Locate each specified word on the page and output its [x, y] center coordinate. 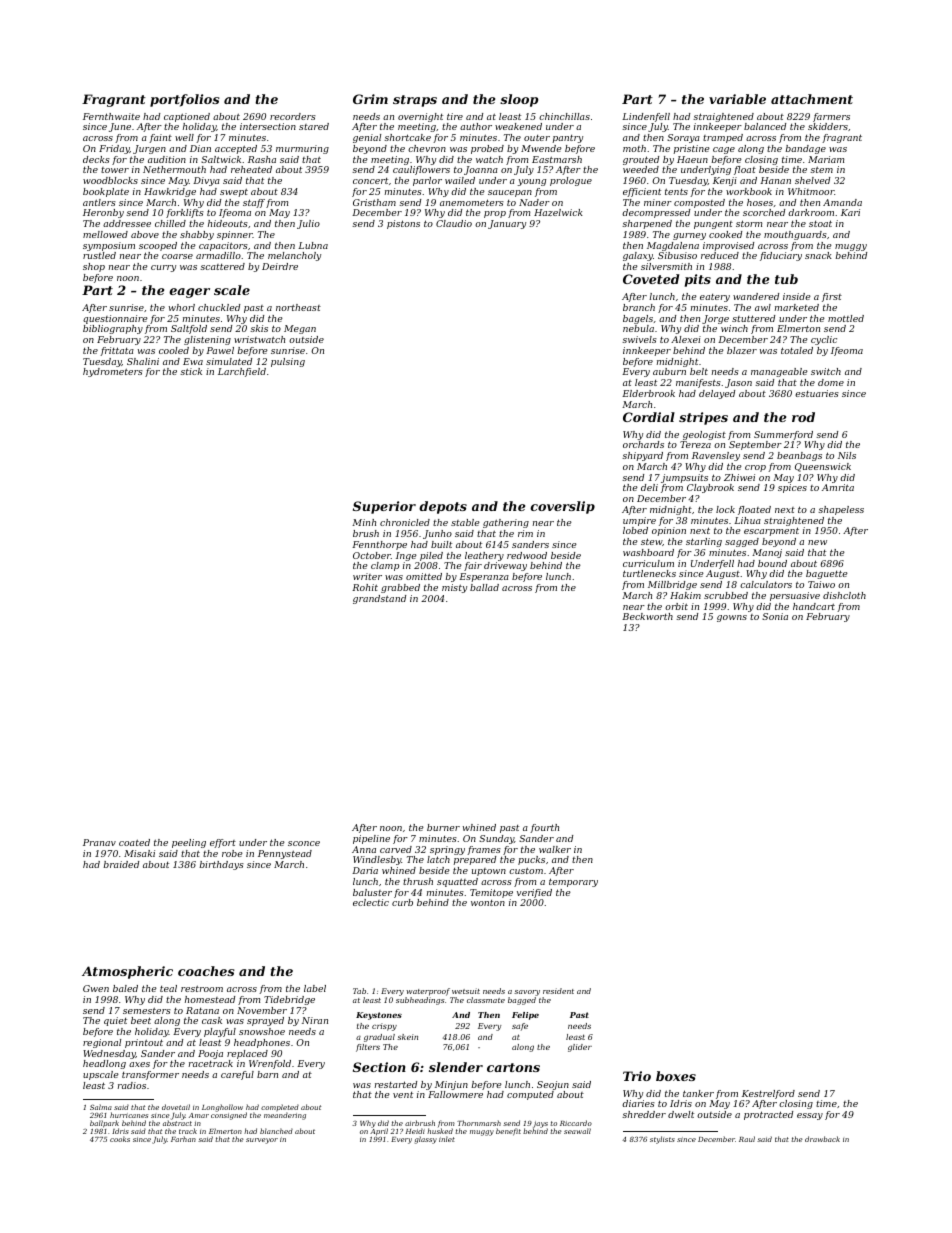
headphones [262, 1043]
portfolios [185, 100]
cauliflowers [421, 170]
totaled [797, 350]
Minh [364, 522]
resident [558, 991]
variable [737, 99]
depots [443, 507]
